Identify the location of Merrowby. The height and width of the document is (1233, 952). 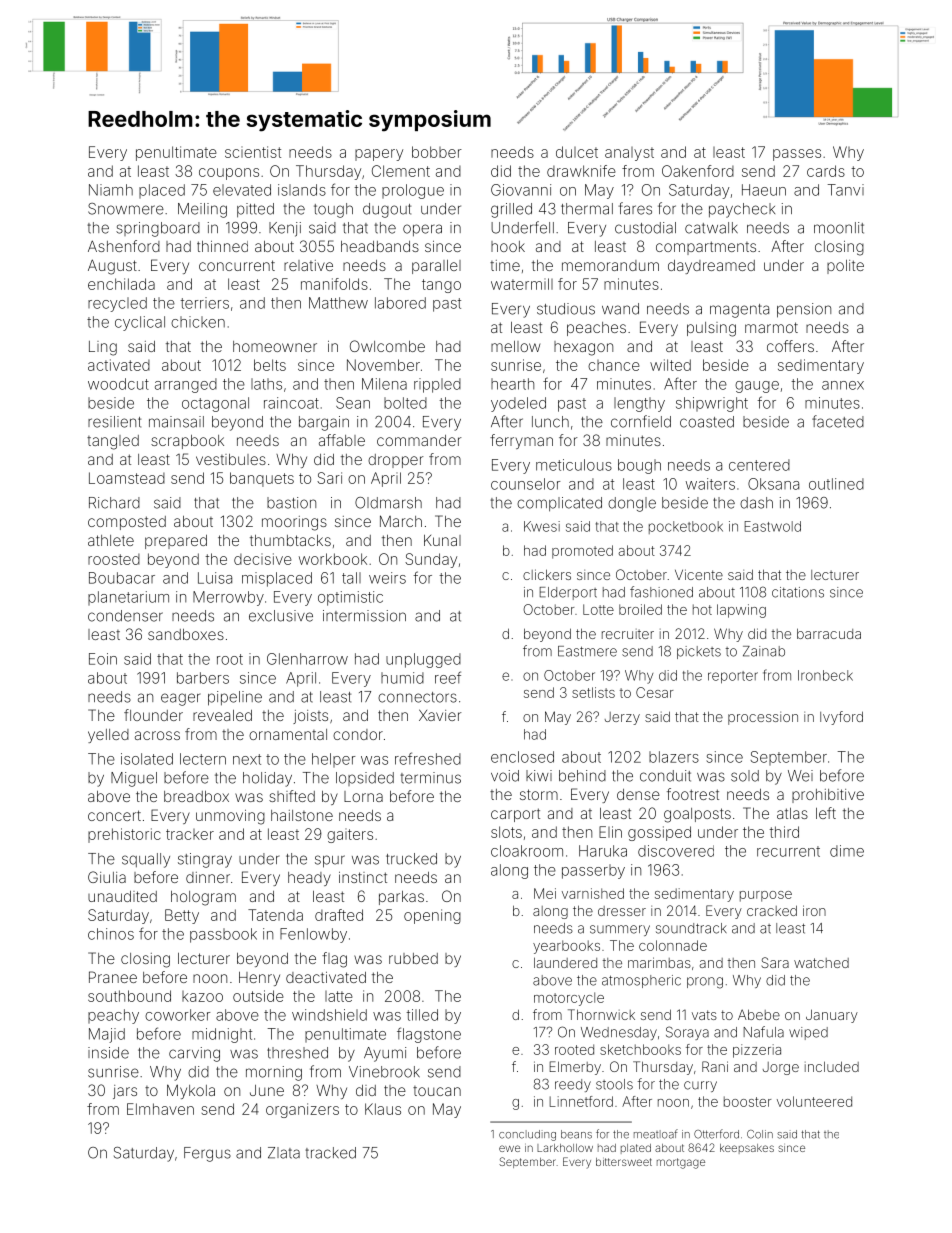
(228, 598).
